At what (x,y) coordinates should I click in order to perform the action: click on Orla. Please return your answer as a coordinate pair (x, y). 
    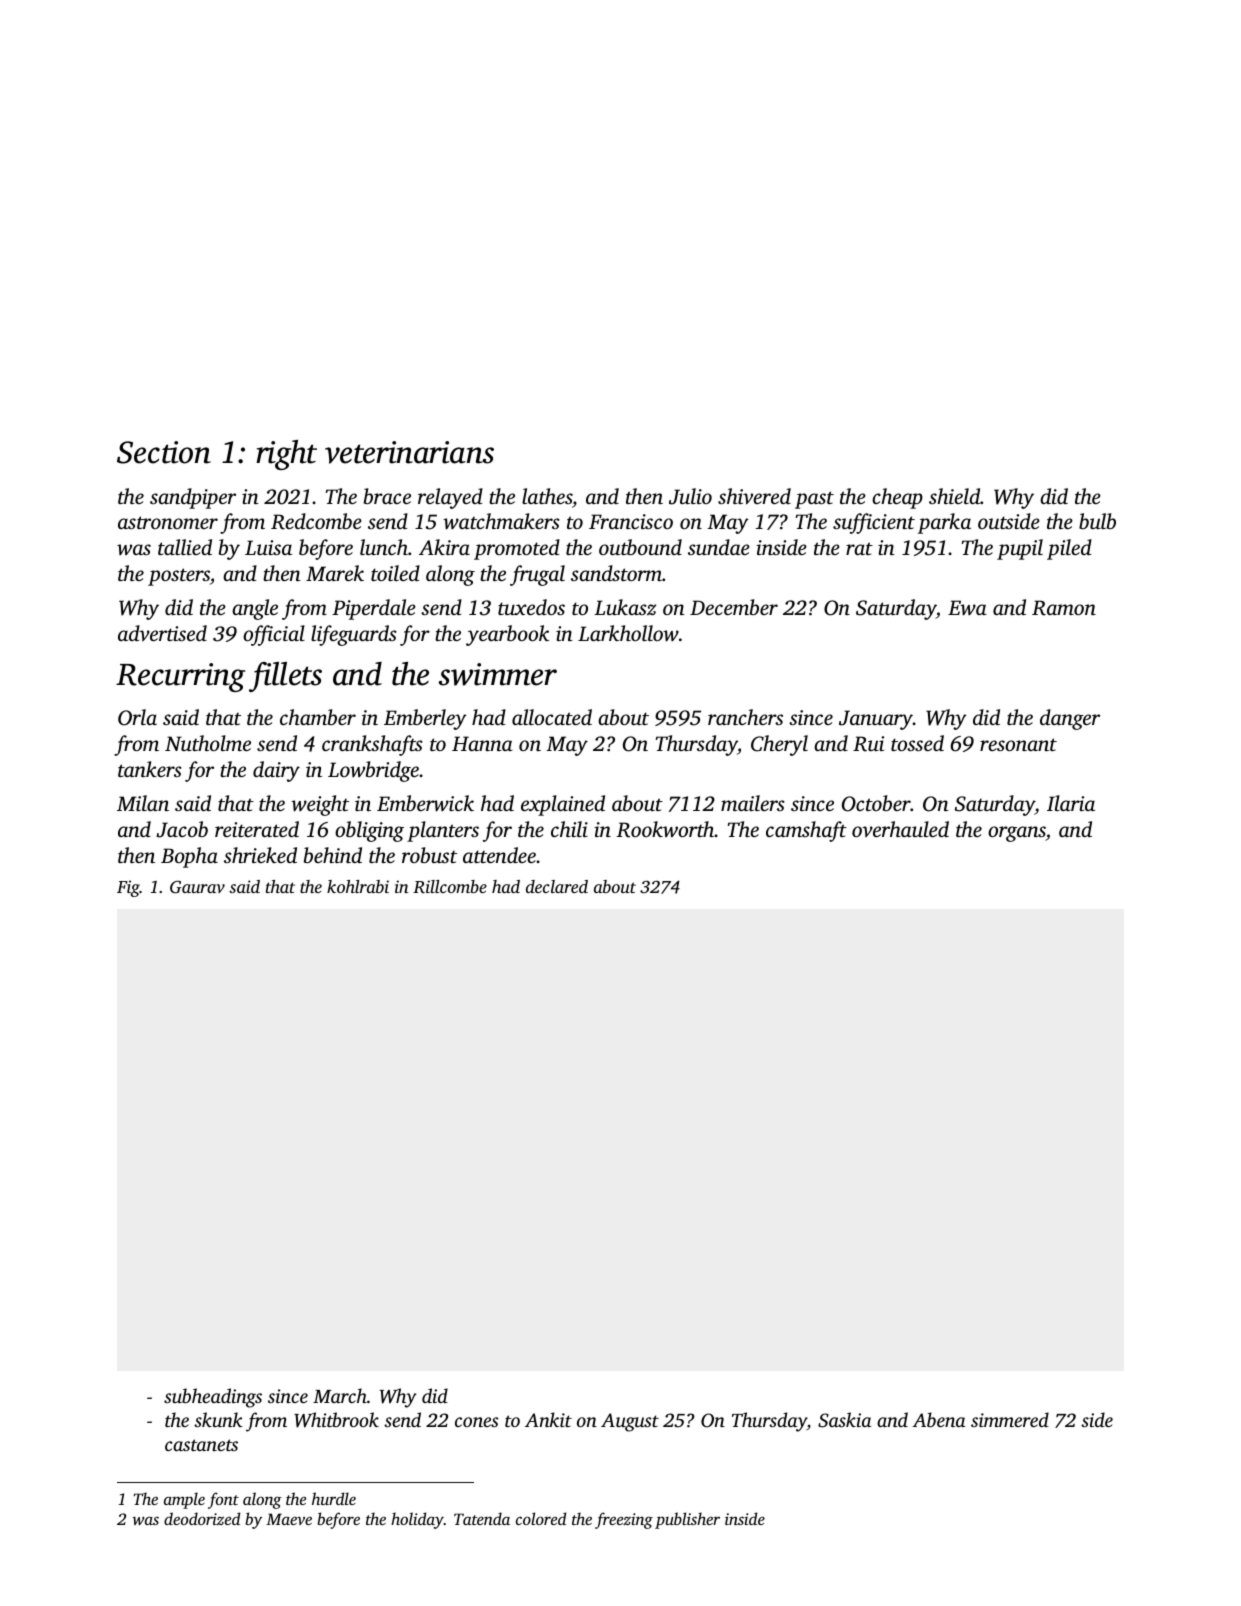
    Looking at the image, I should click on (137, 717).
